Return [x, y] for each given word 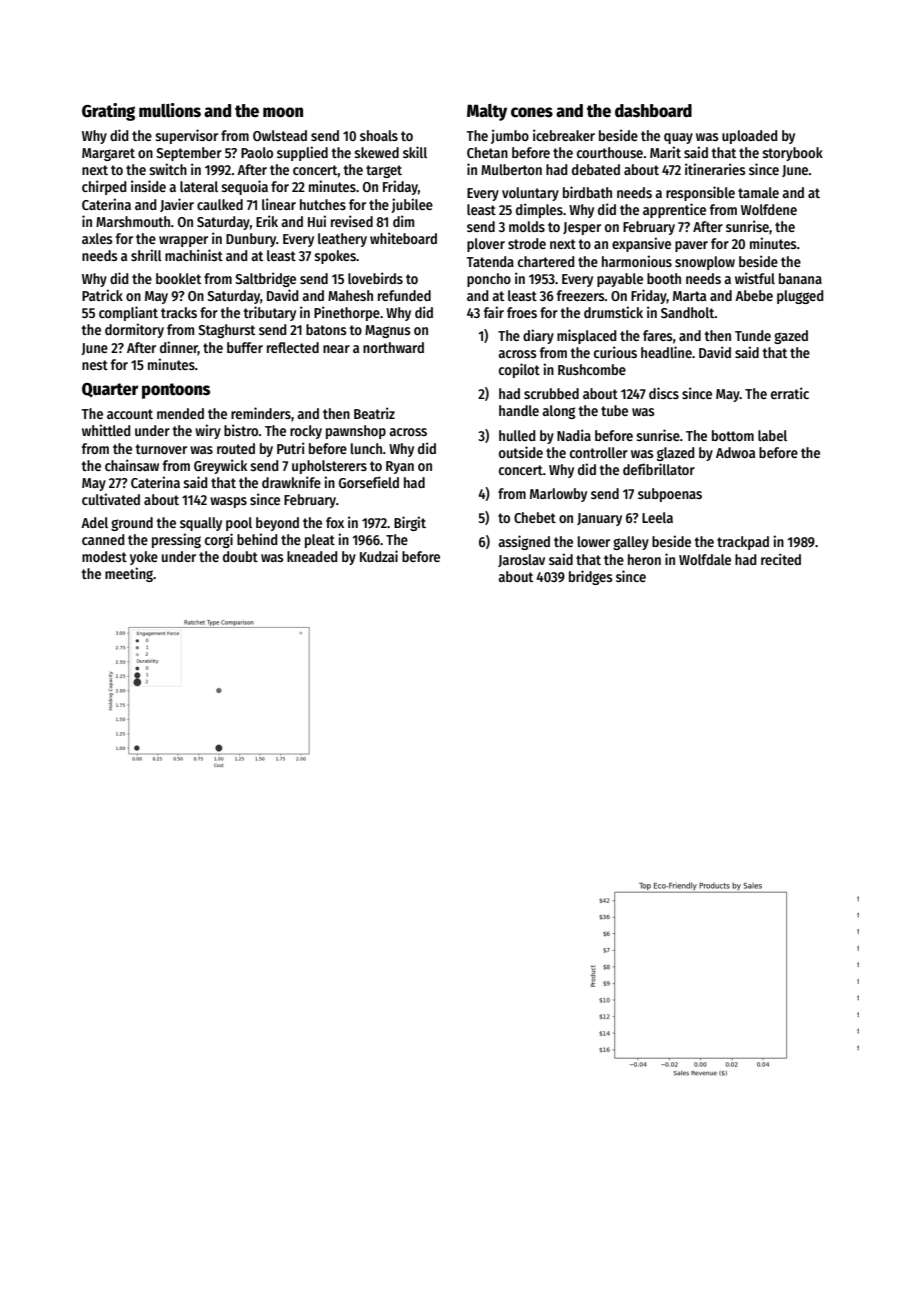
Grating [108, 112]
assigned [524, 542]
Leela [657, 517]
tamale [758, 192]
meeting [129, 574]
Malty [487, 112]
